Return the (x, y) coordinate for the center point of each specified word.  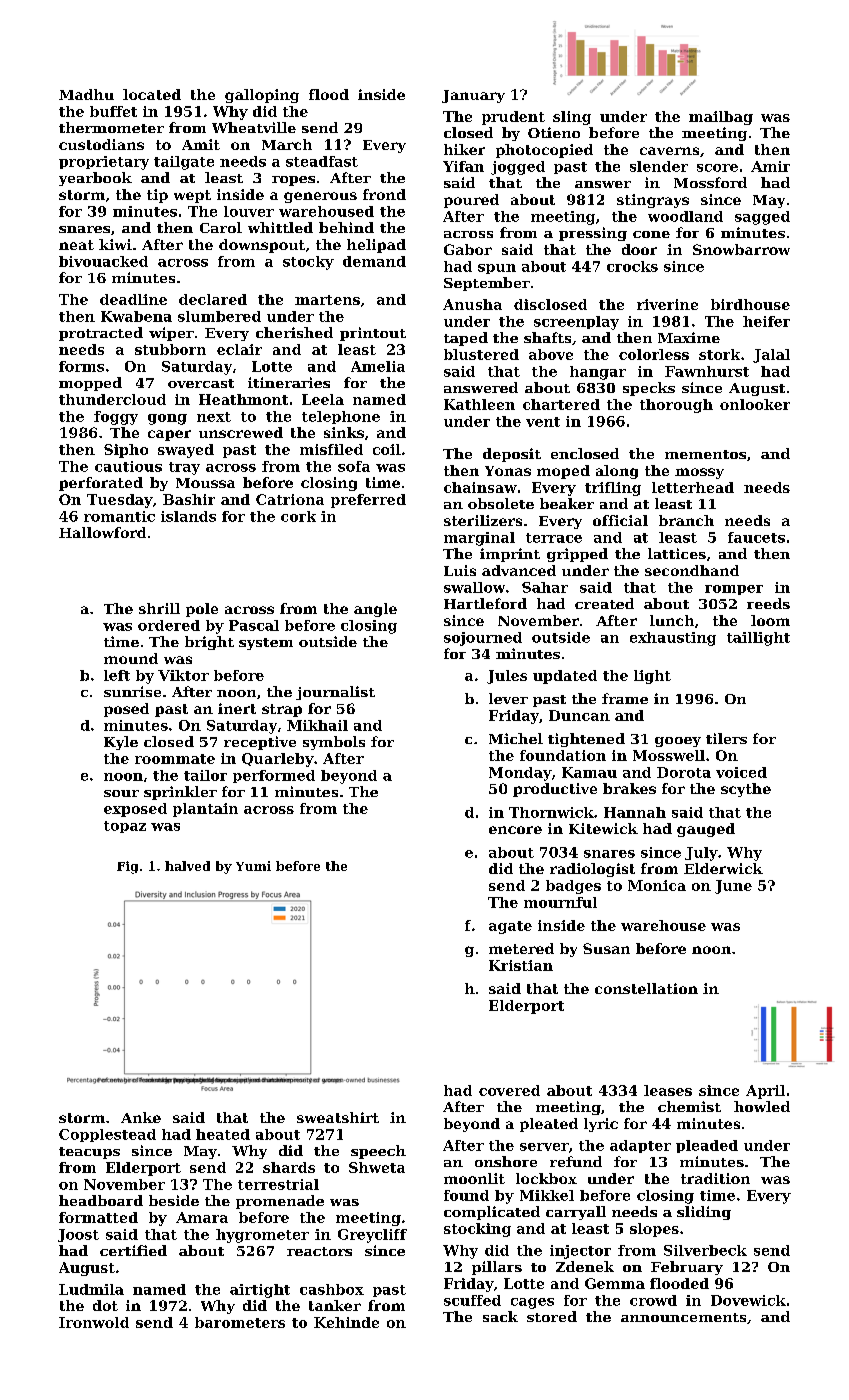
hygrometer (262, 1236)
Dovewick (748, 1300)
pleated (549, 1125)
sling (572, 118)
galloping (262, 96)
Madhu (86, 94)
